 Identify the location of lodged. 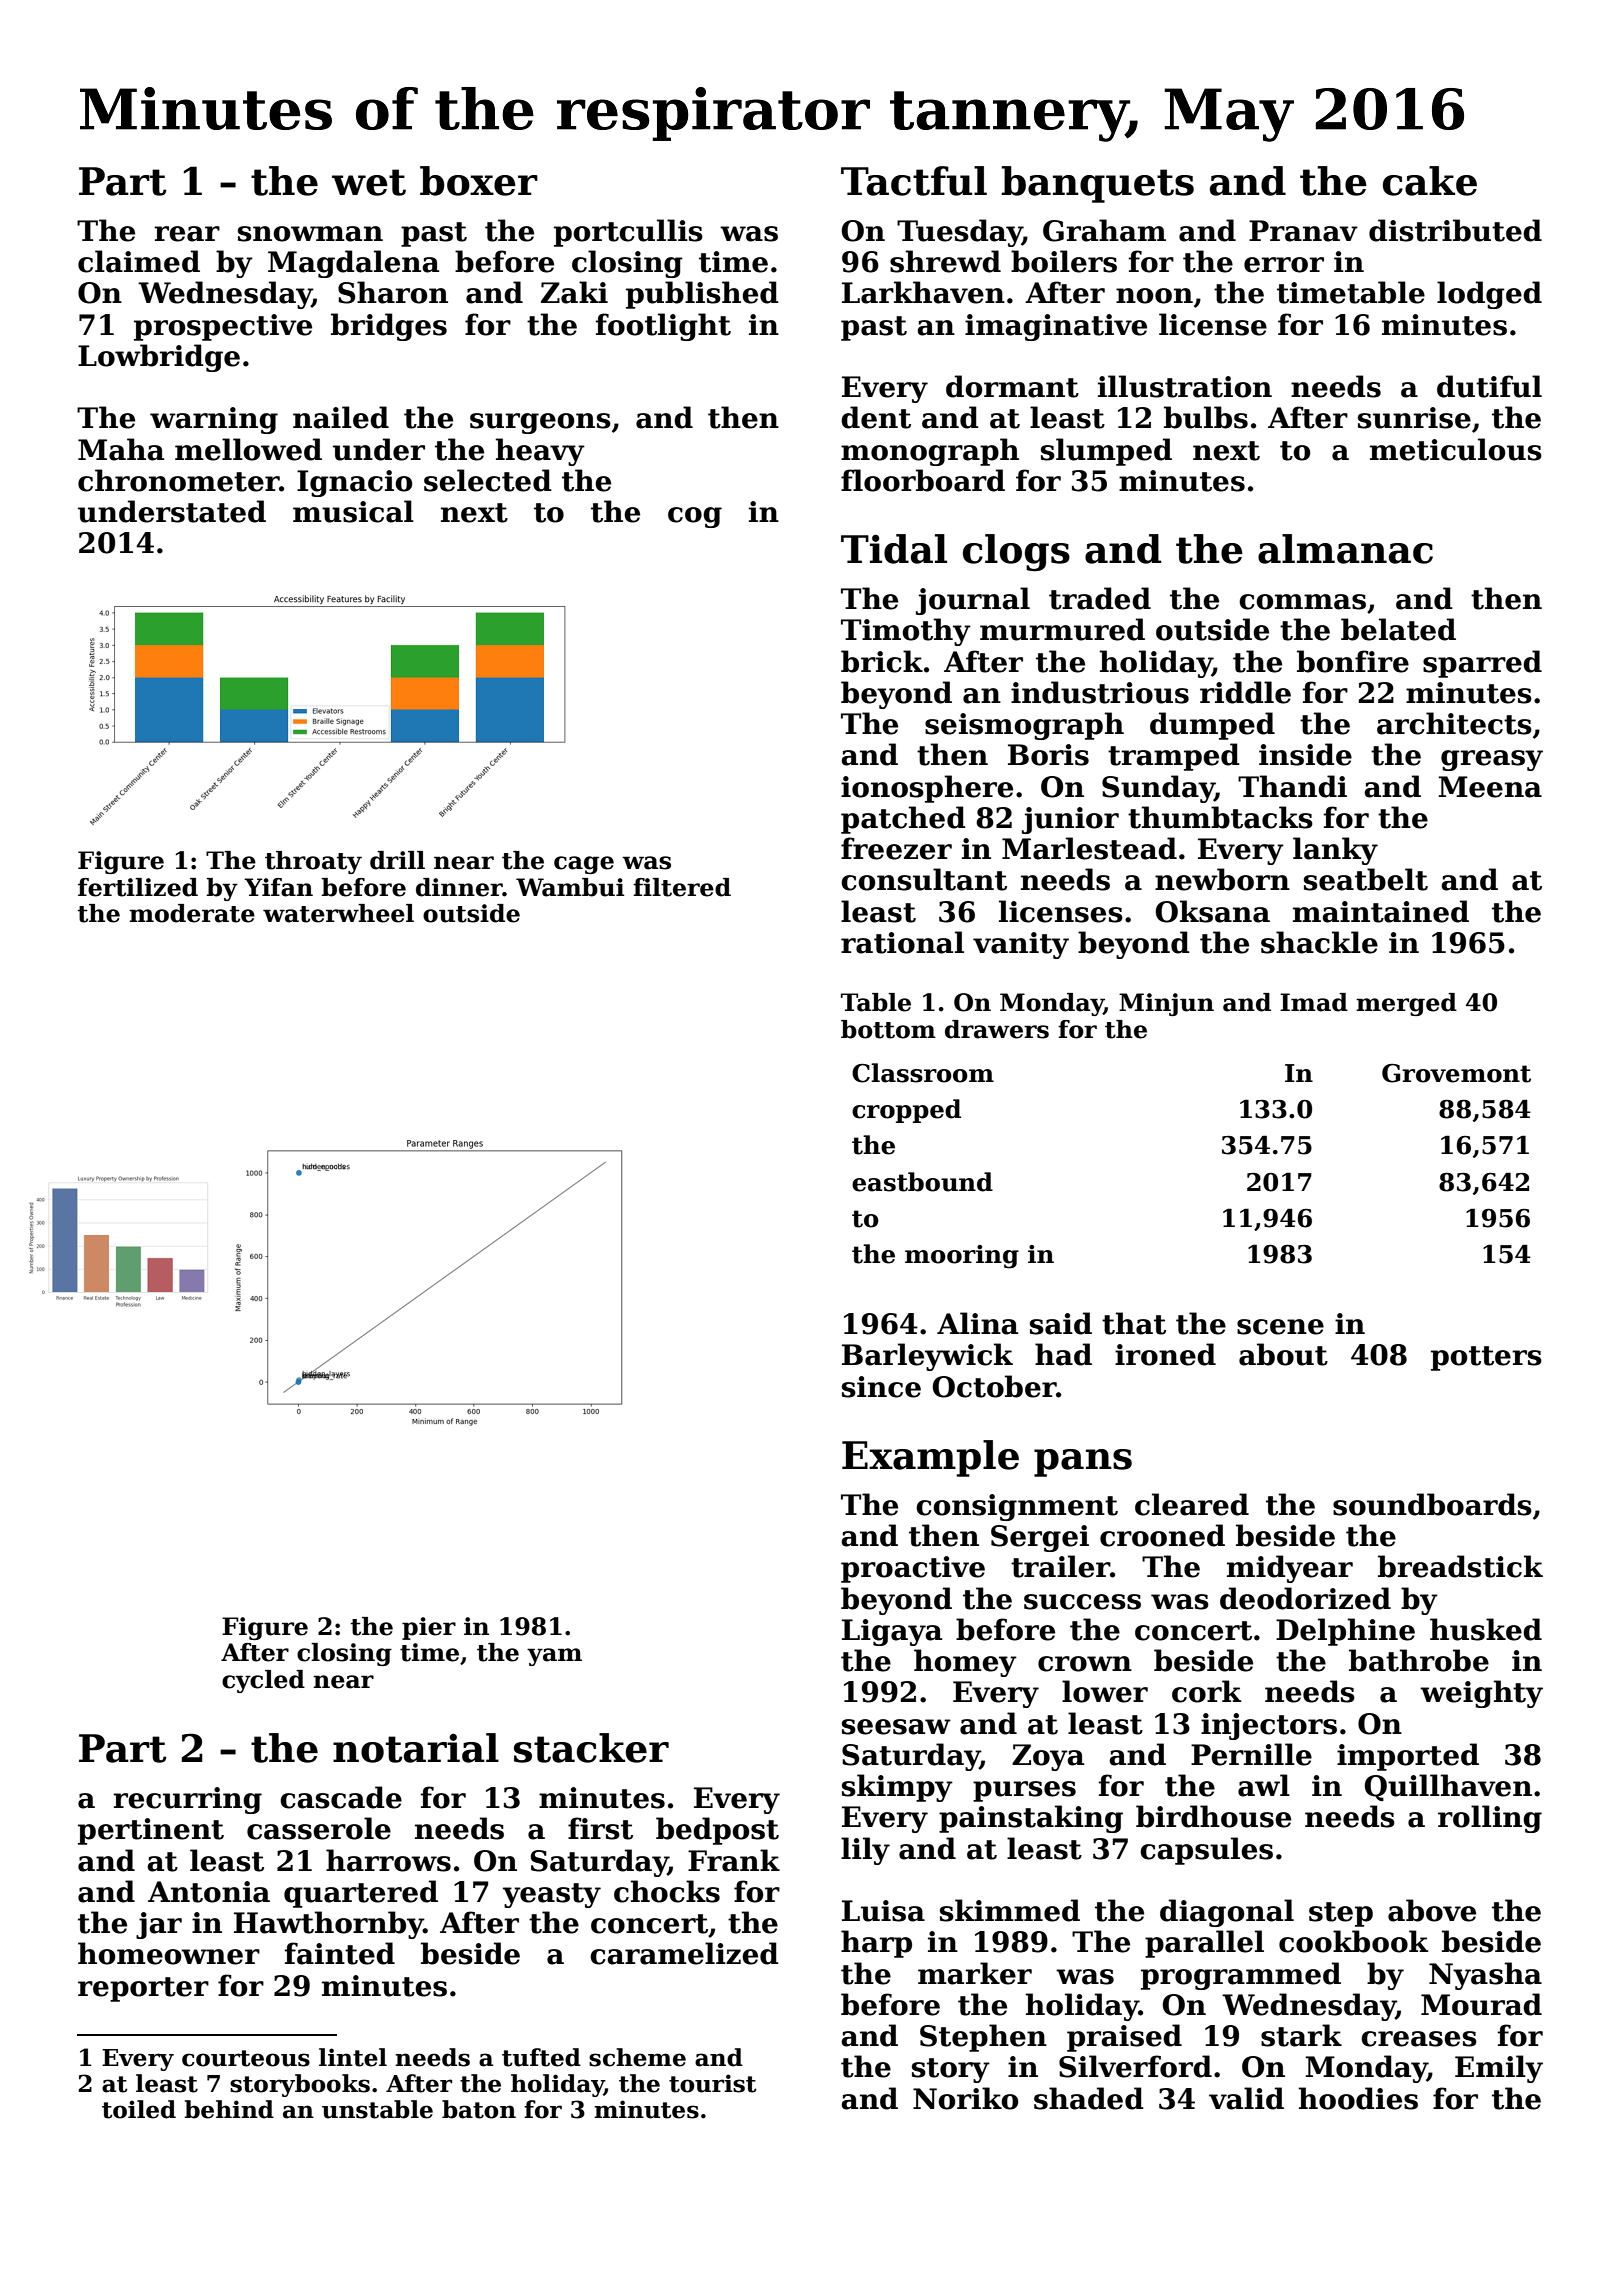
(1489, 295).
